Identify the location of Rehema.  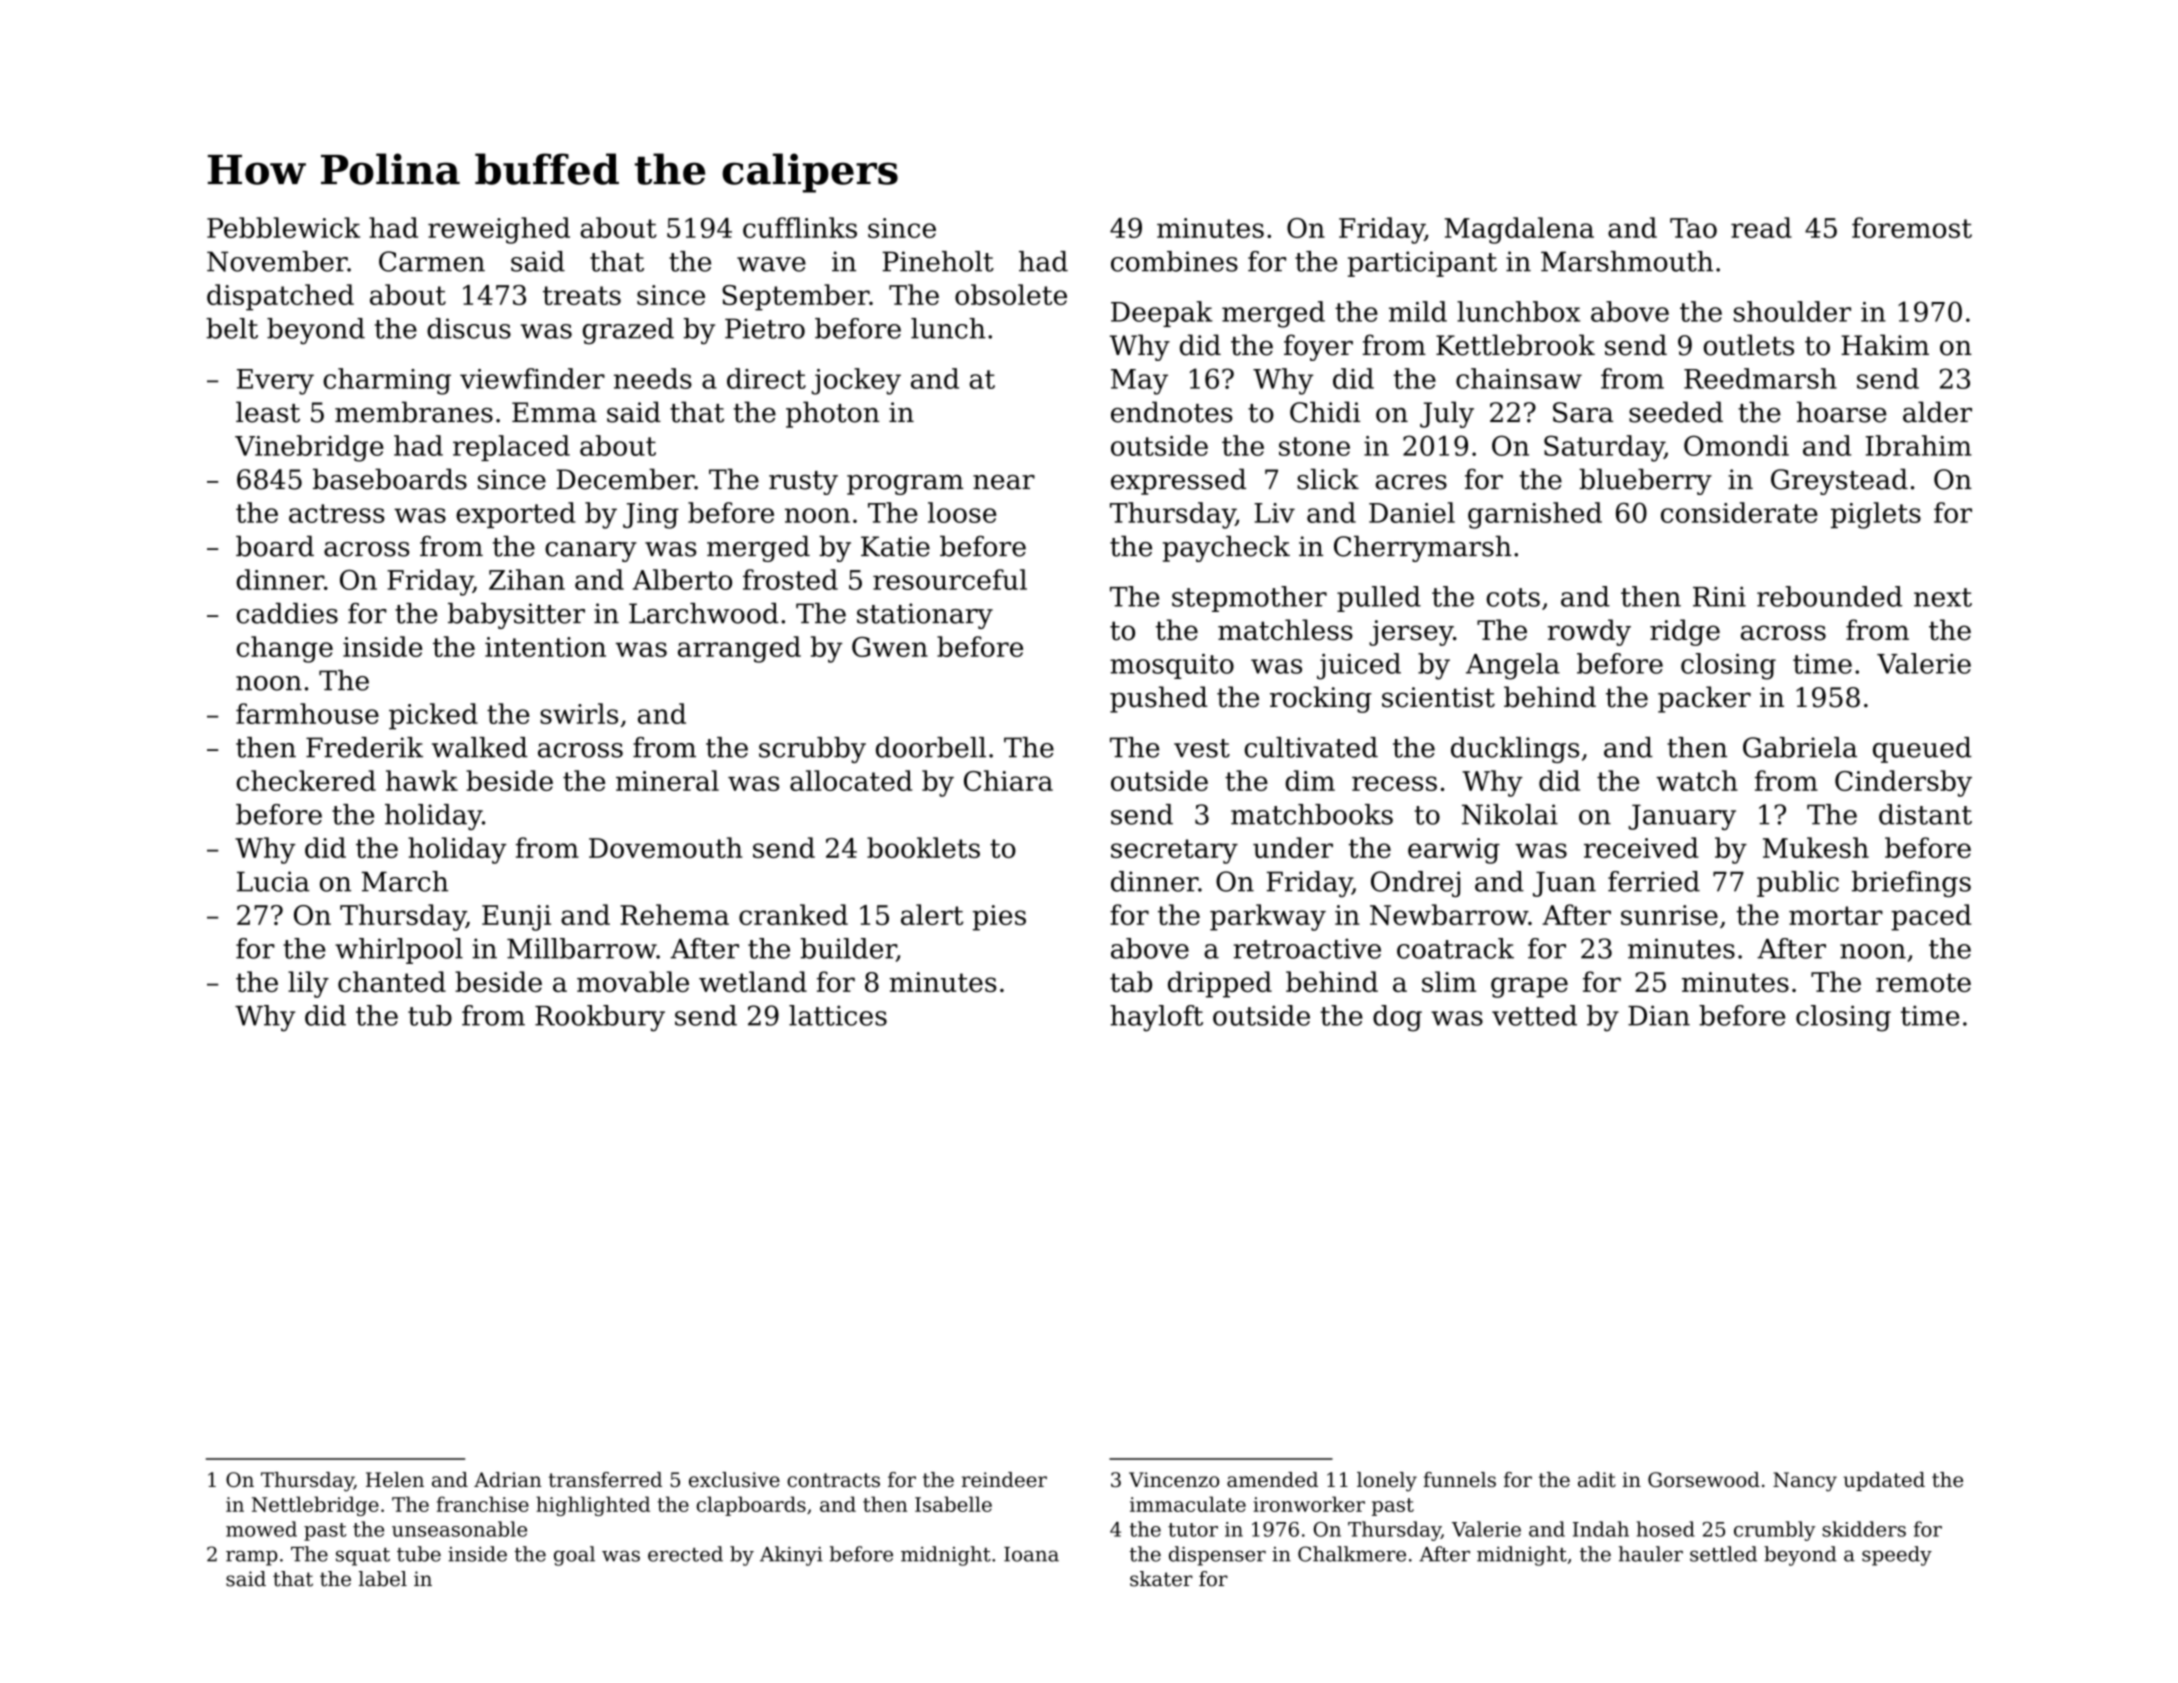
(674, 914).
